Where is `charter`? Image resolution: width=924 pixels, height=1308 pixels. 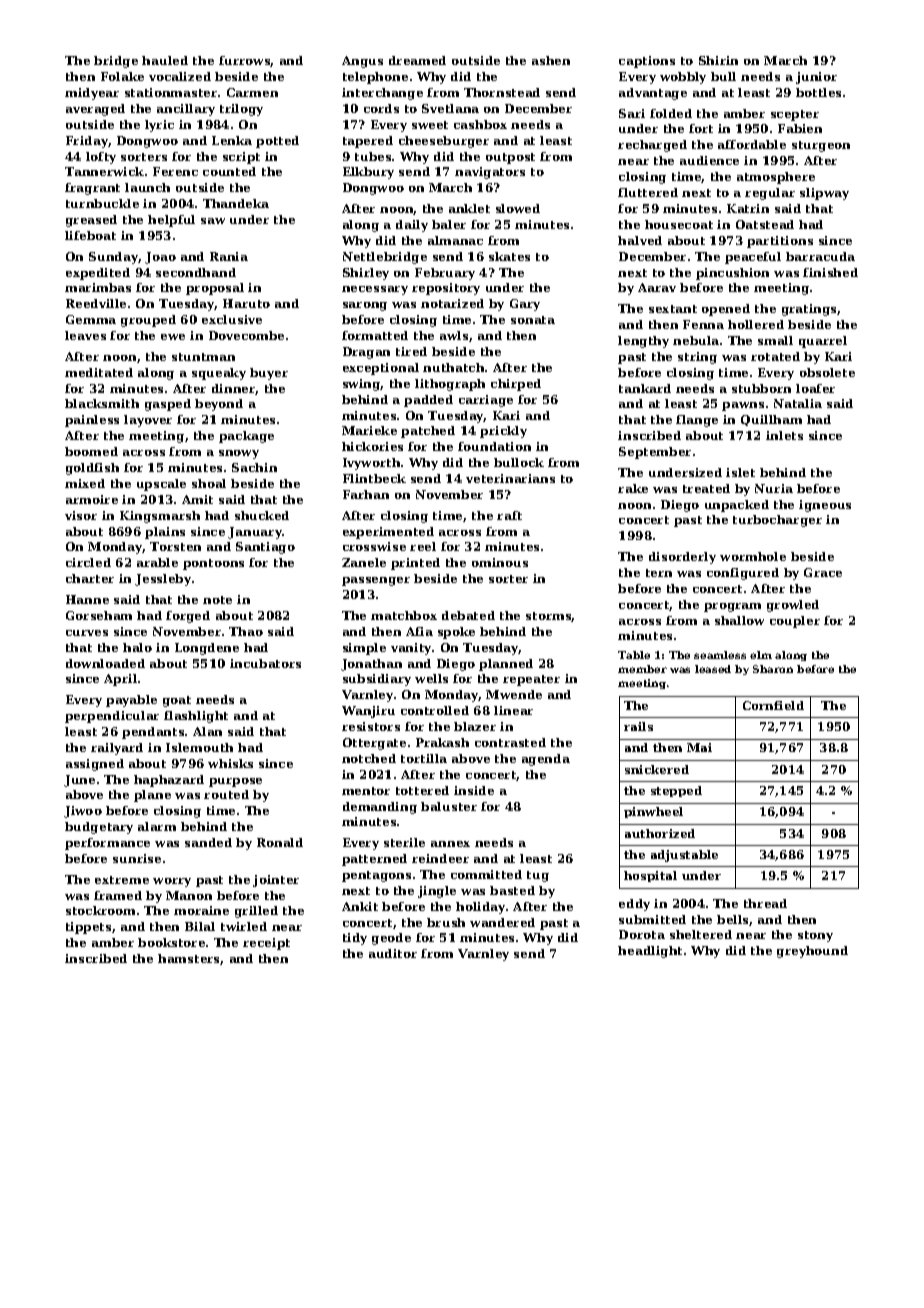 charter is located at coordinates (90, 578).
